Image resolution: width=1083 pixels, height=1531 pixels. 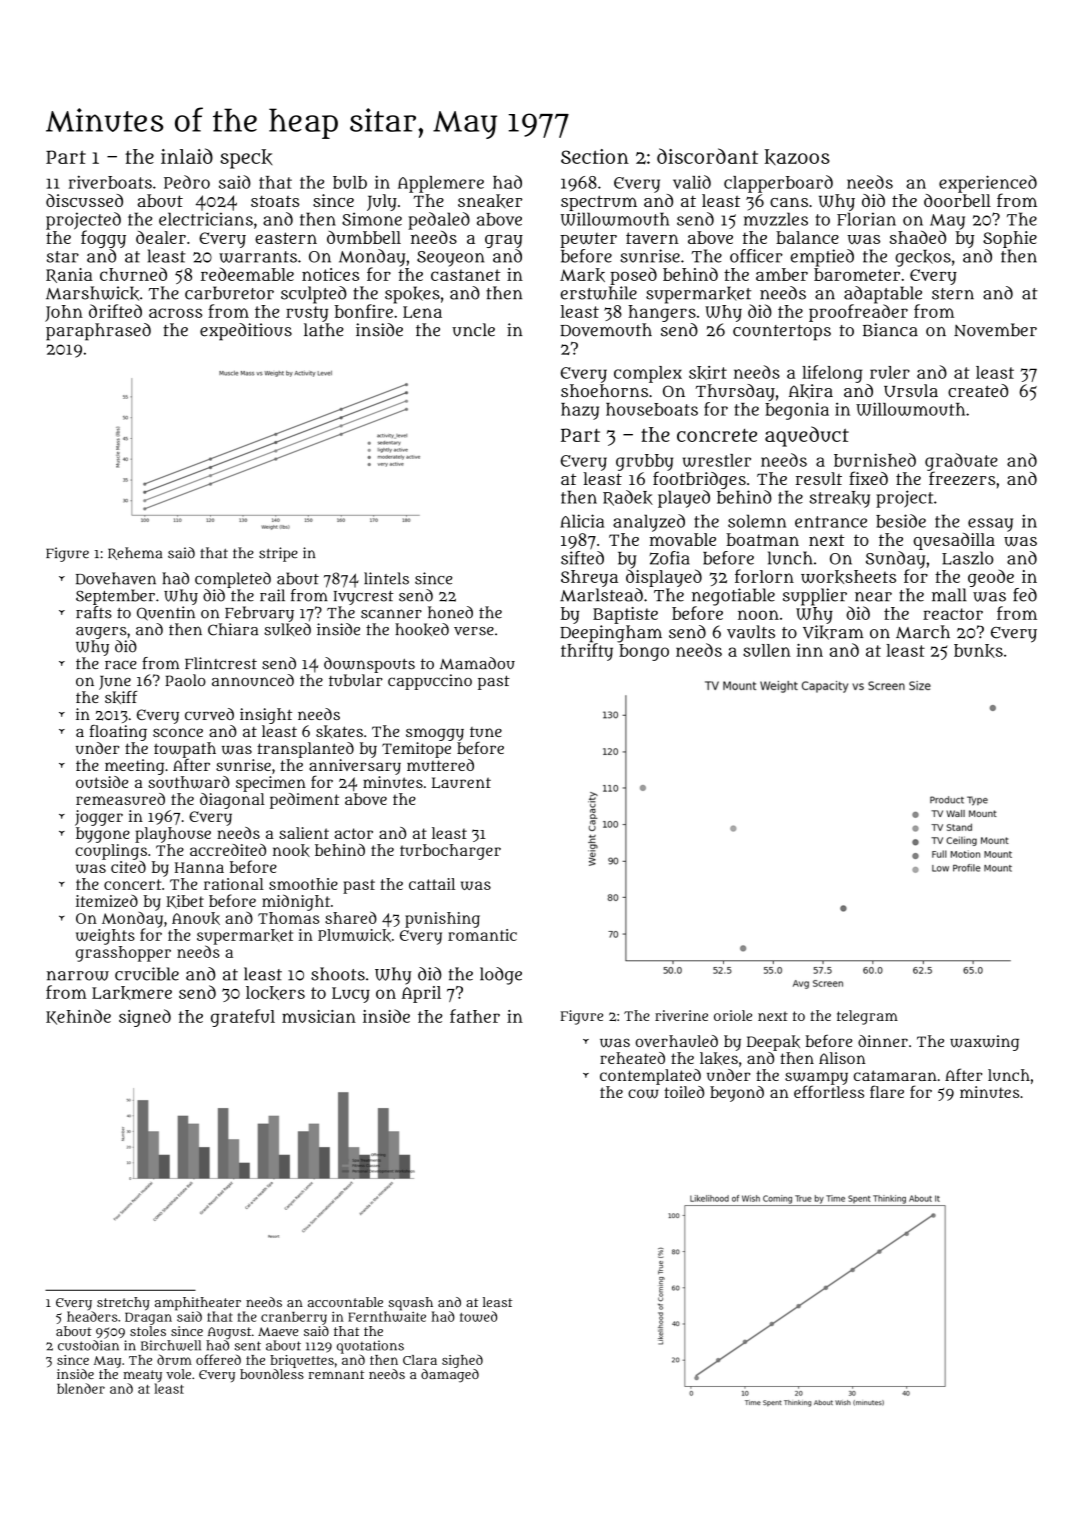 What do you see at coordinates (867, 1017) in the screenshot?
I see `telegram` at bounding box center [867, 1017].
